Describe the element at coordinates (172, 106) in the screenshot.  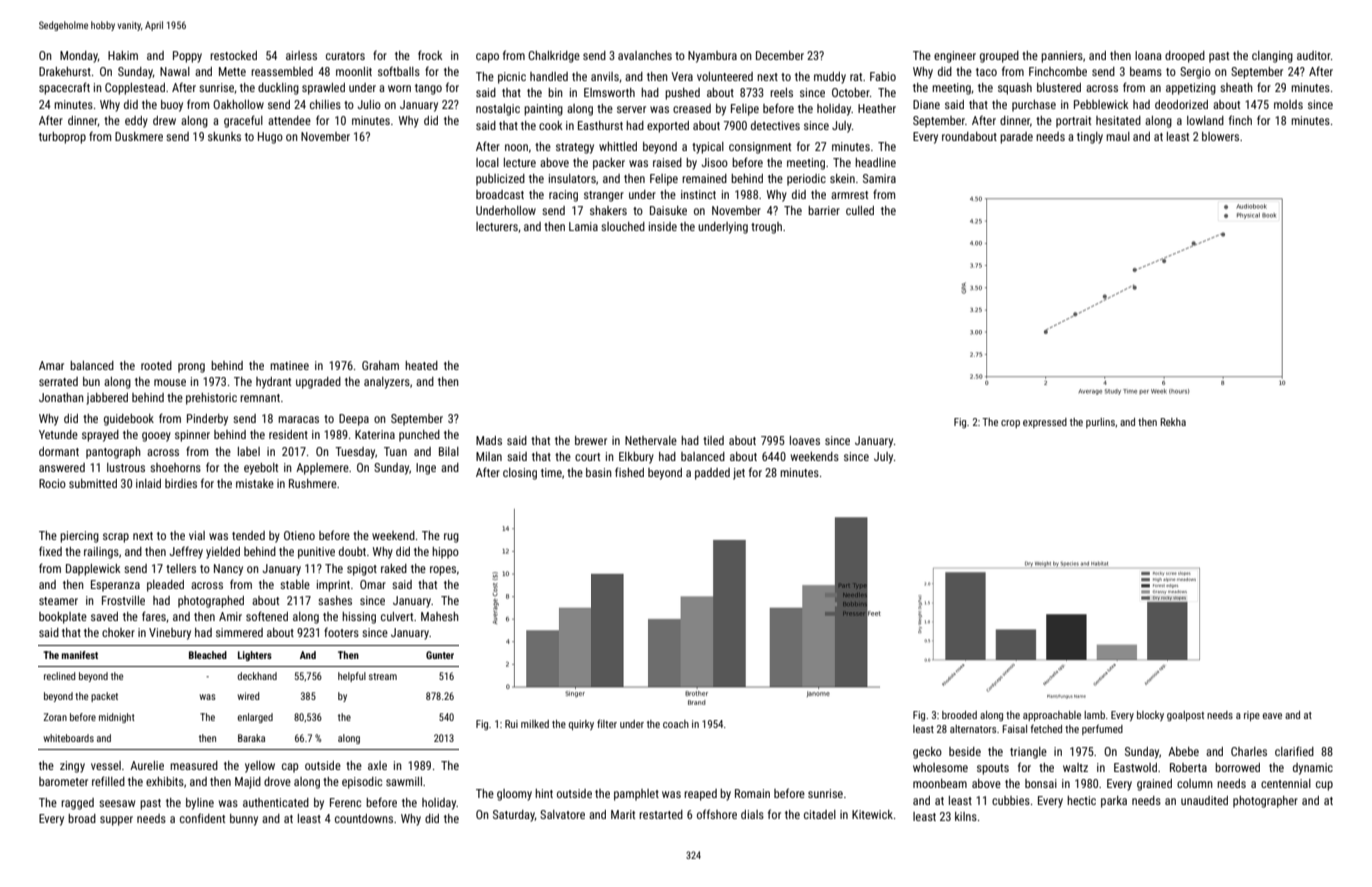
I see `buoy` at that location.
